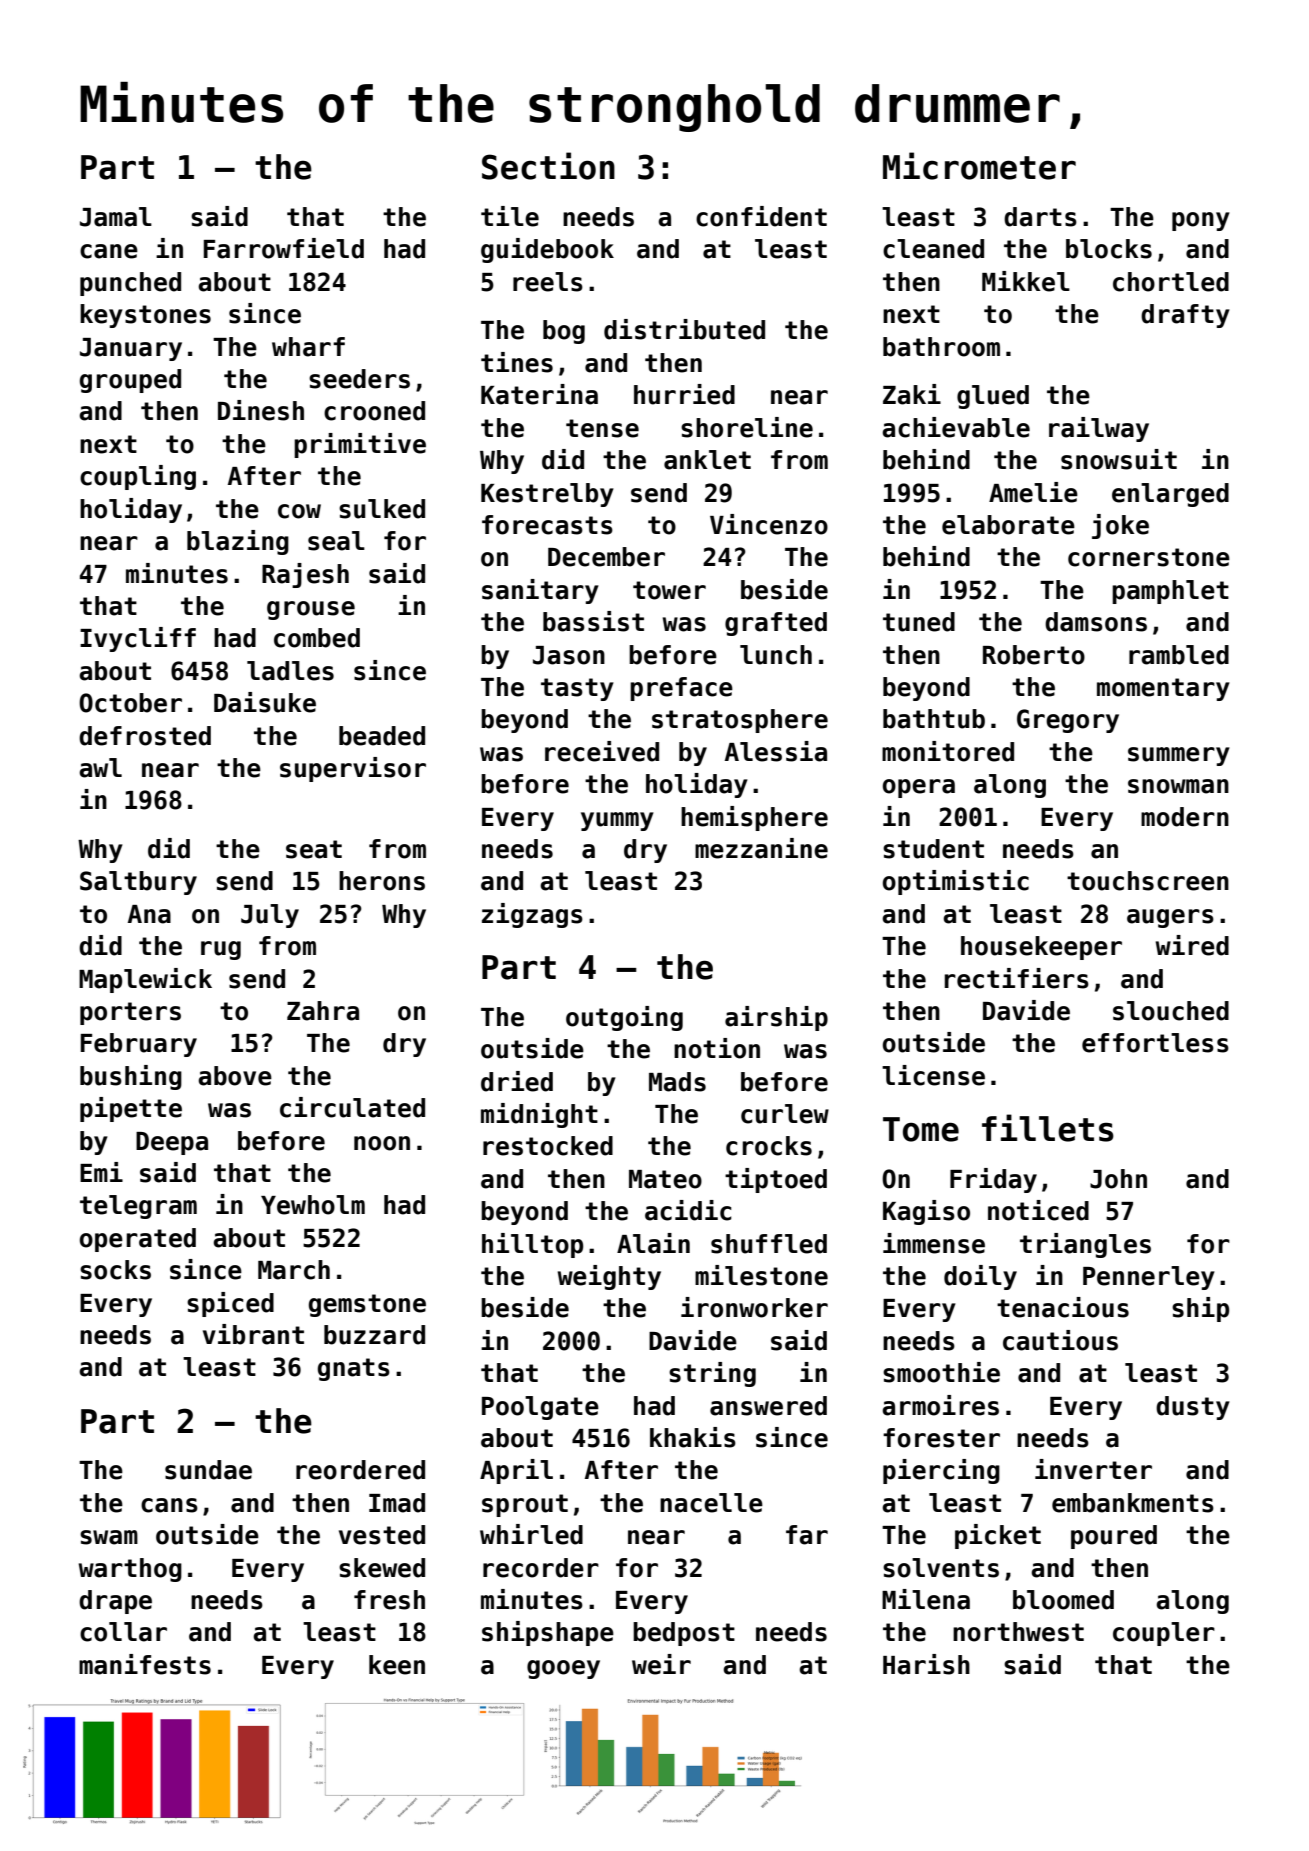 This document has width=1309, height=1851. I want to click on wharf, so click(308, 347).
